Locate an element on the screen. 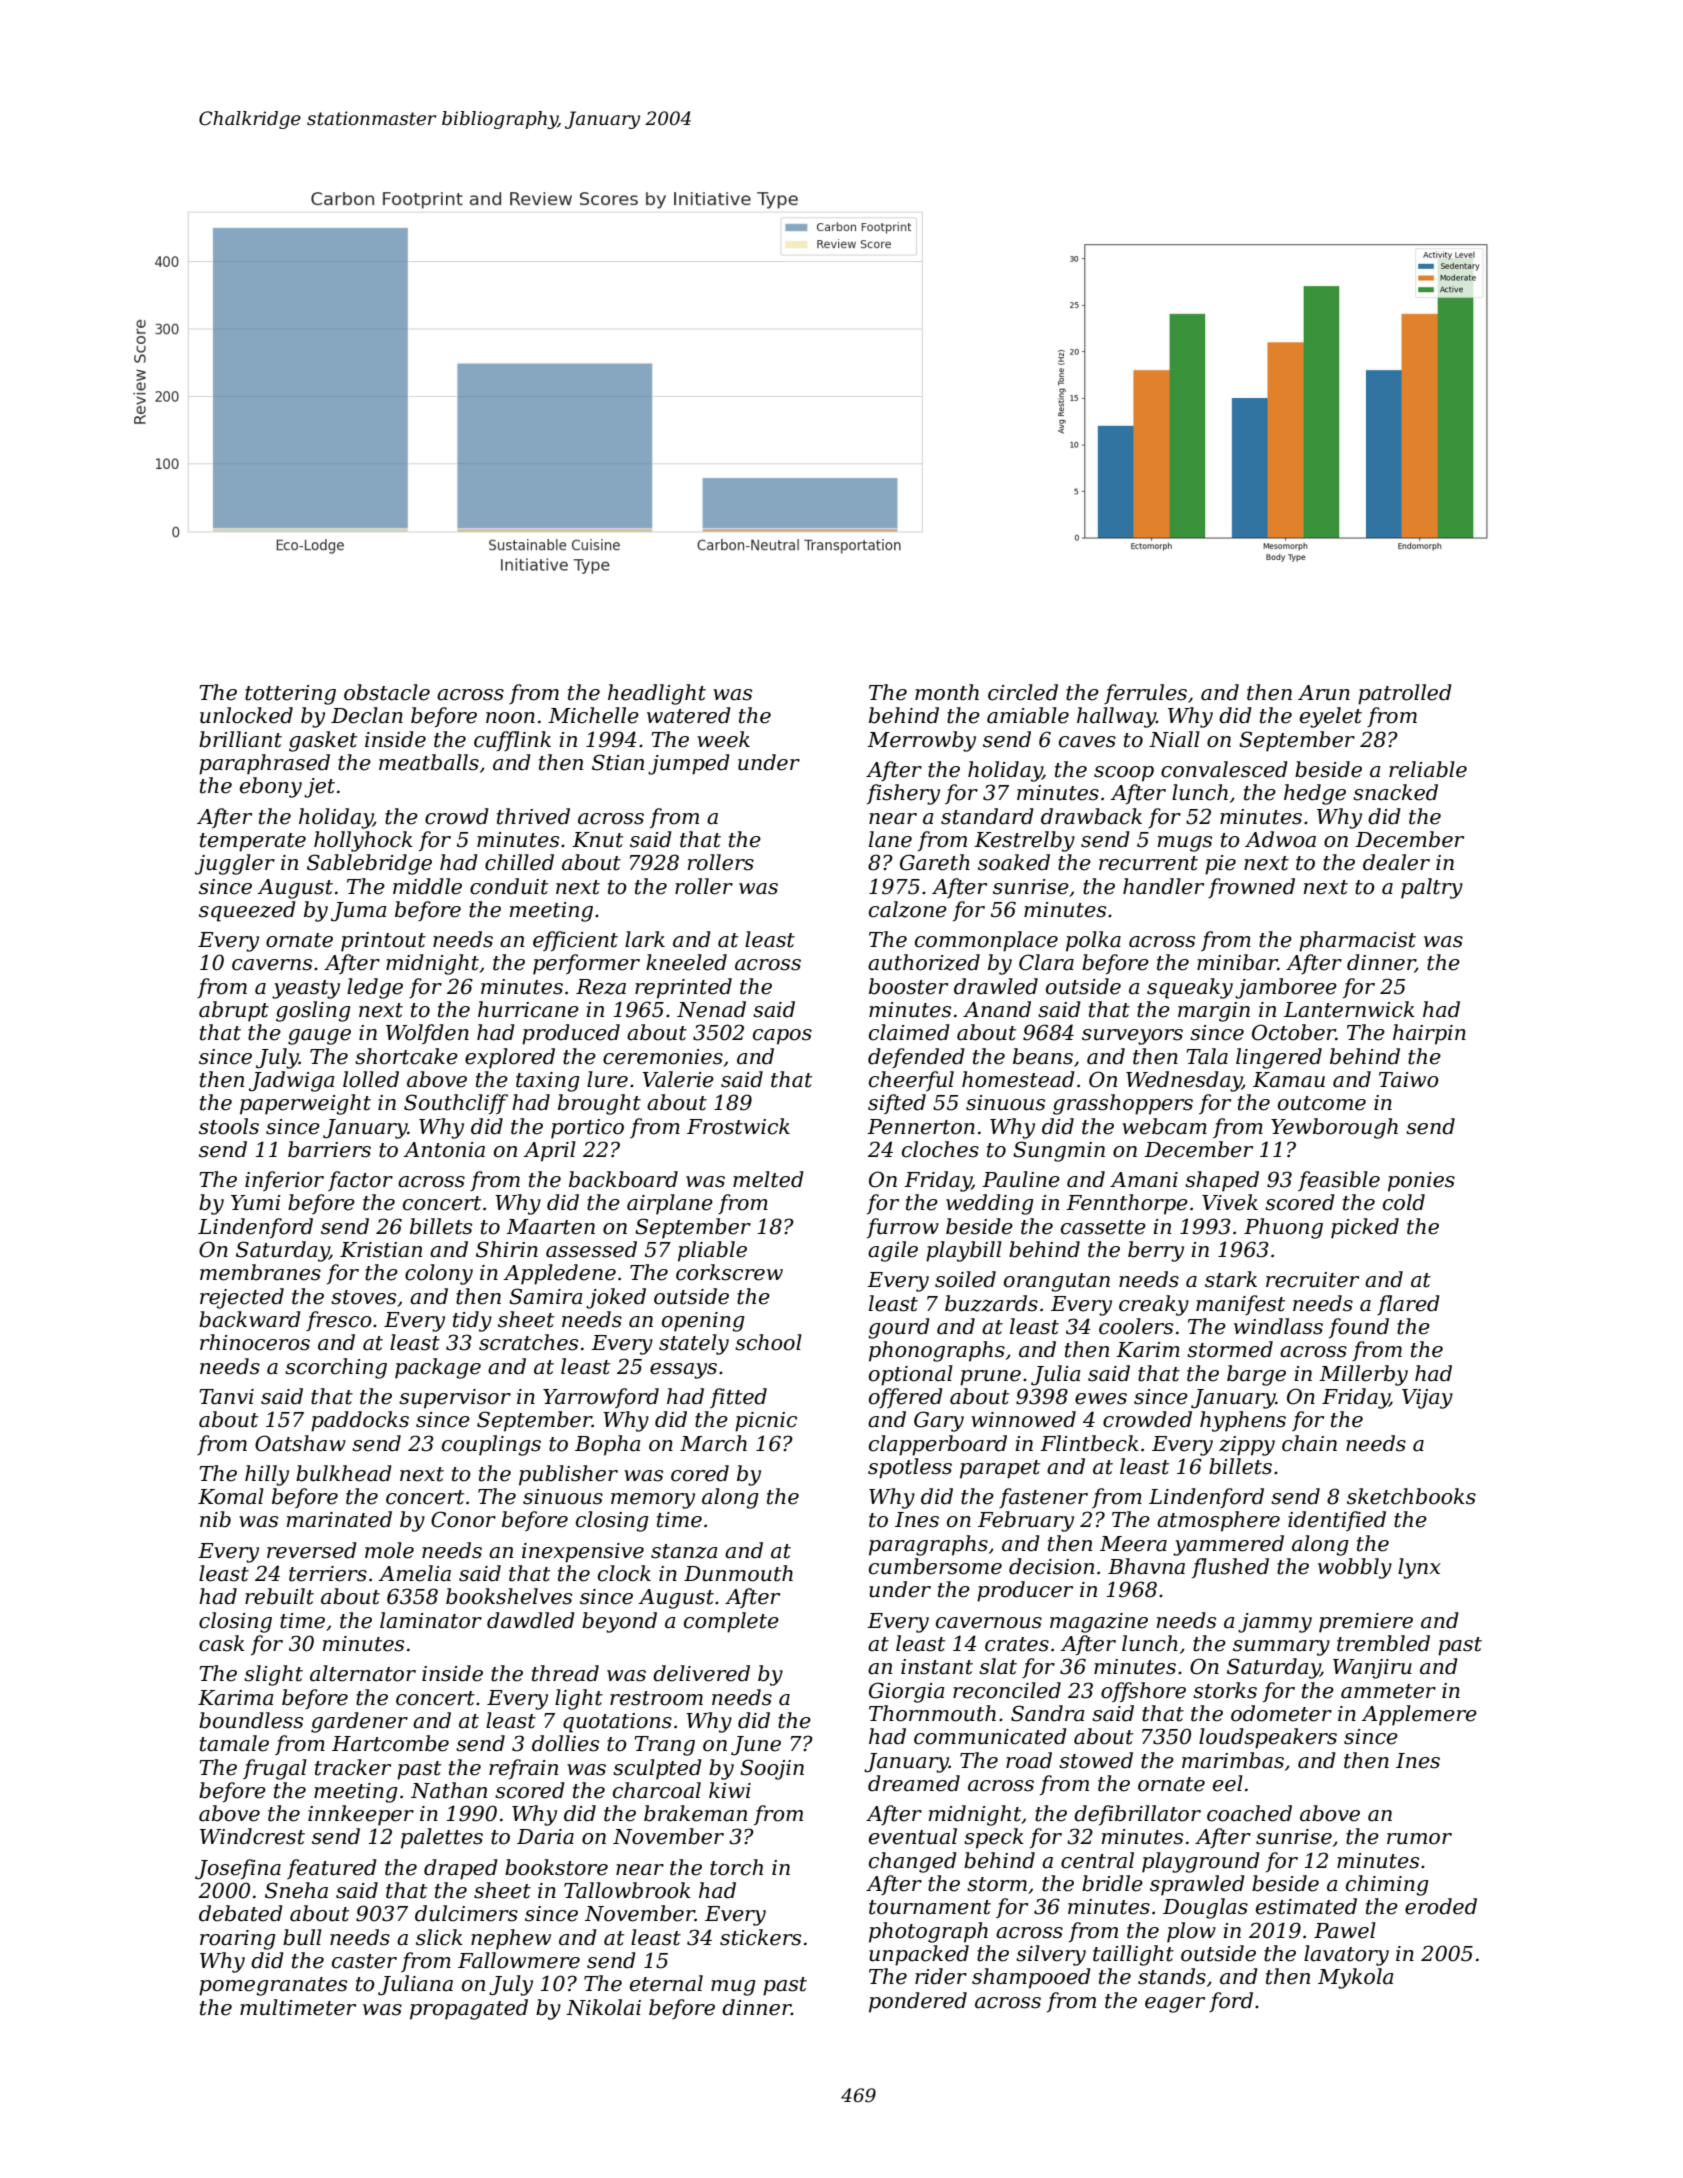 This screenshot has height=2178, width=1683. standard is located at coordinates (987, 816).
